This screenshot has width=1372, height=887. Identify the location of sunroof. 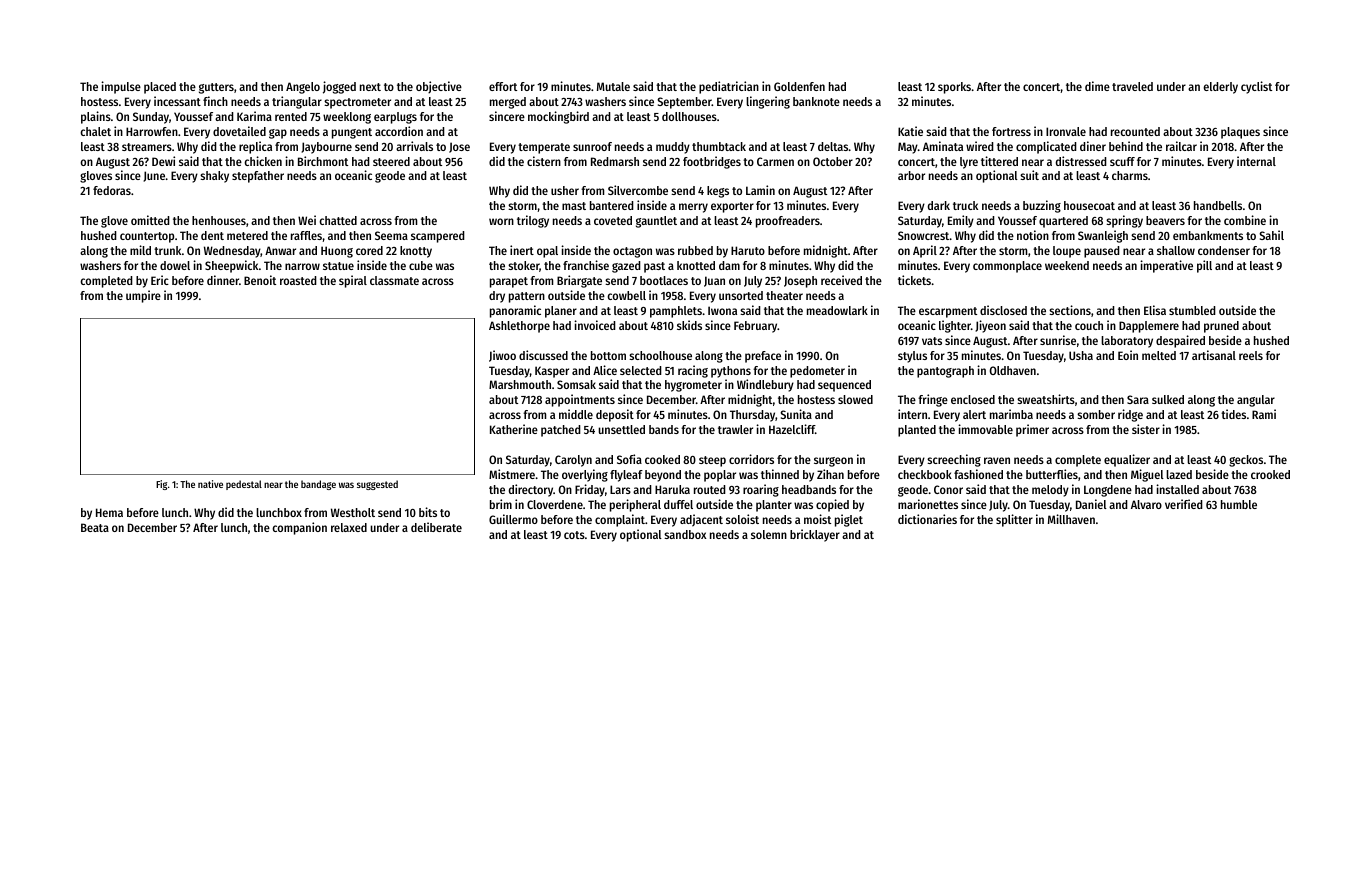
(592, 146).
